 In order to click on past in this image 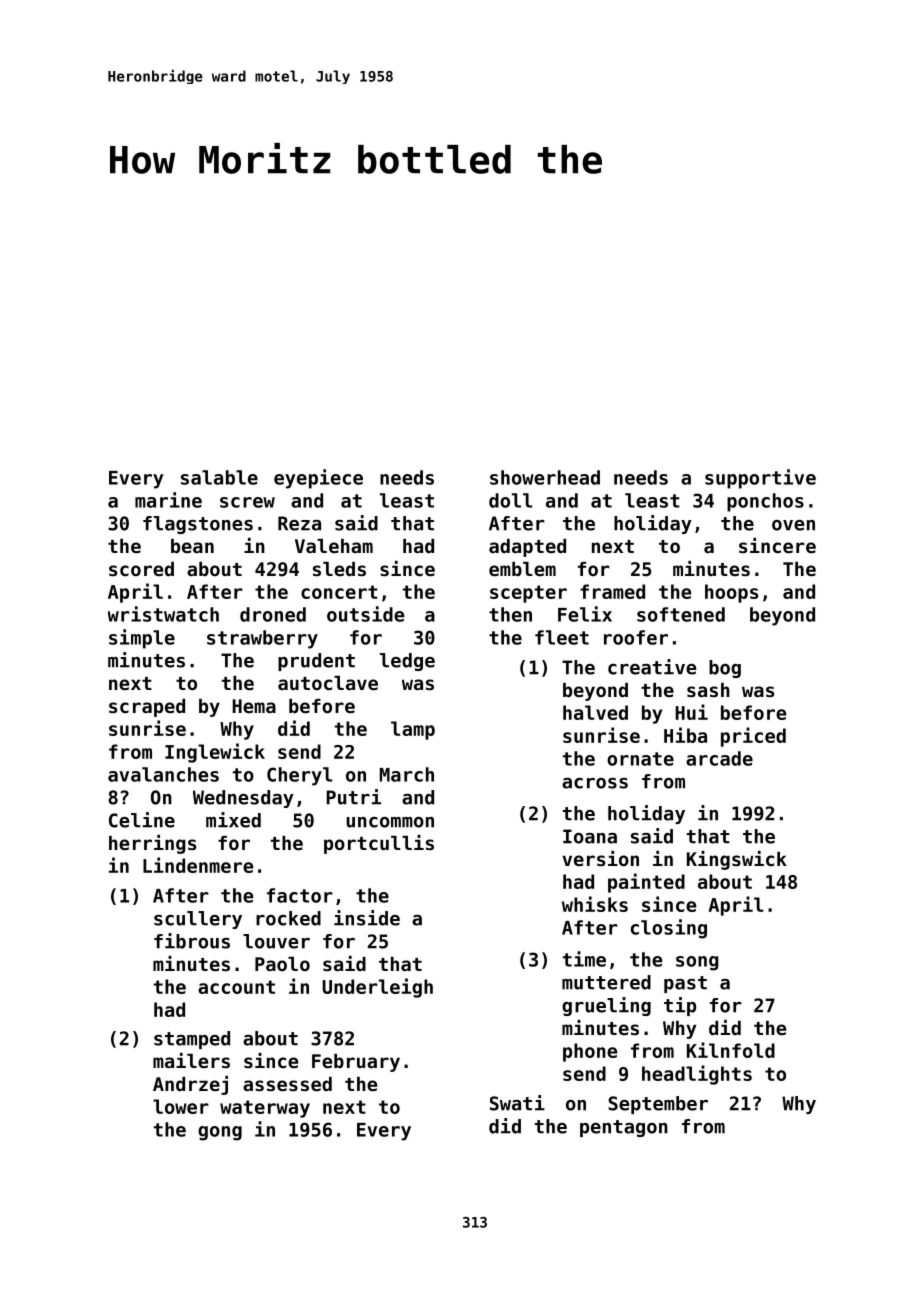, I will do `click(685, 984)`.
